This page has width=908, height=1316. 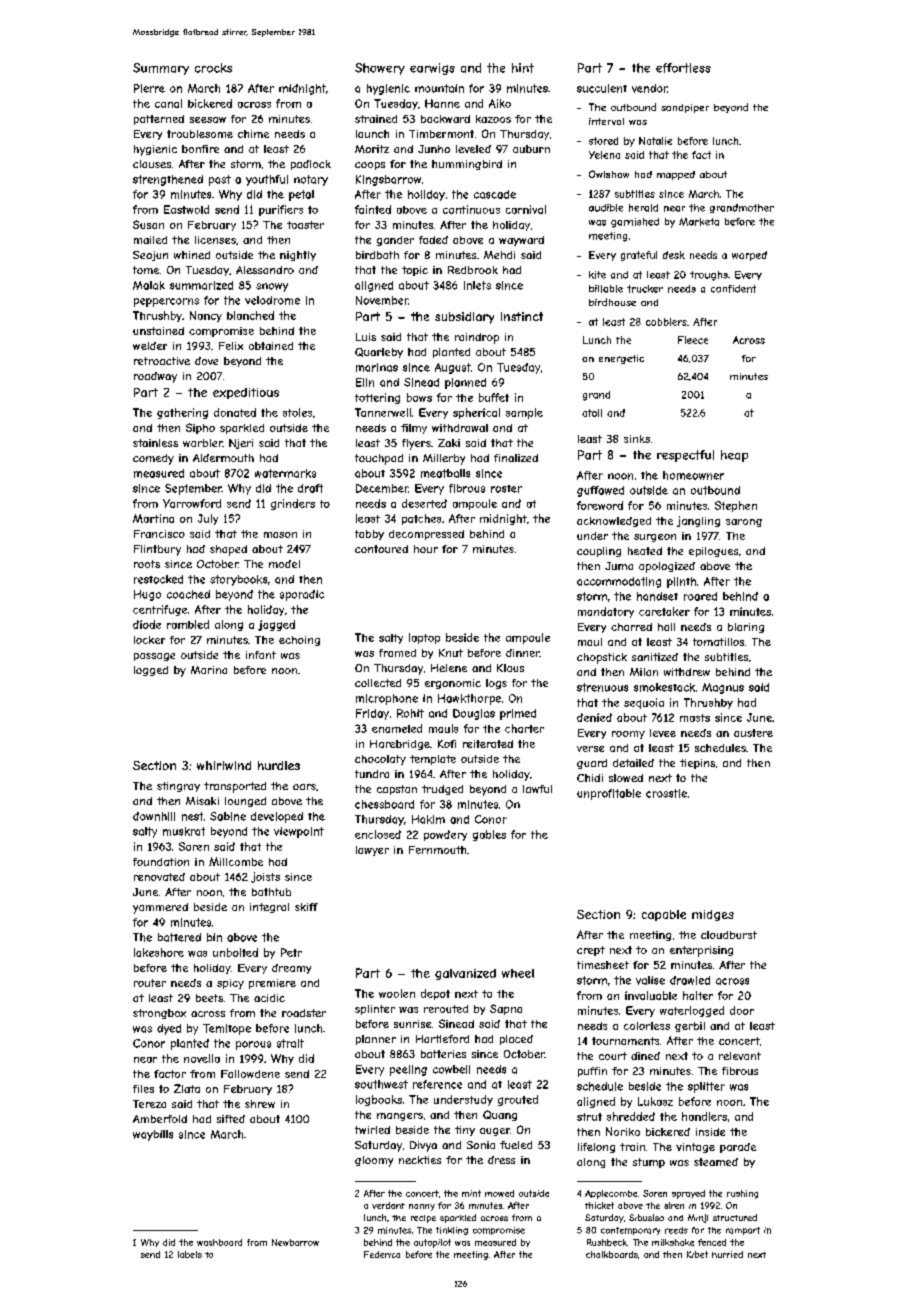 I want to click on tiepins, so click(x=697, y=764).
